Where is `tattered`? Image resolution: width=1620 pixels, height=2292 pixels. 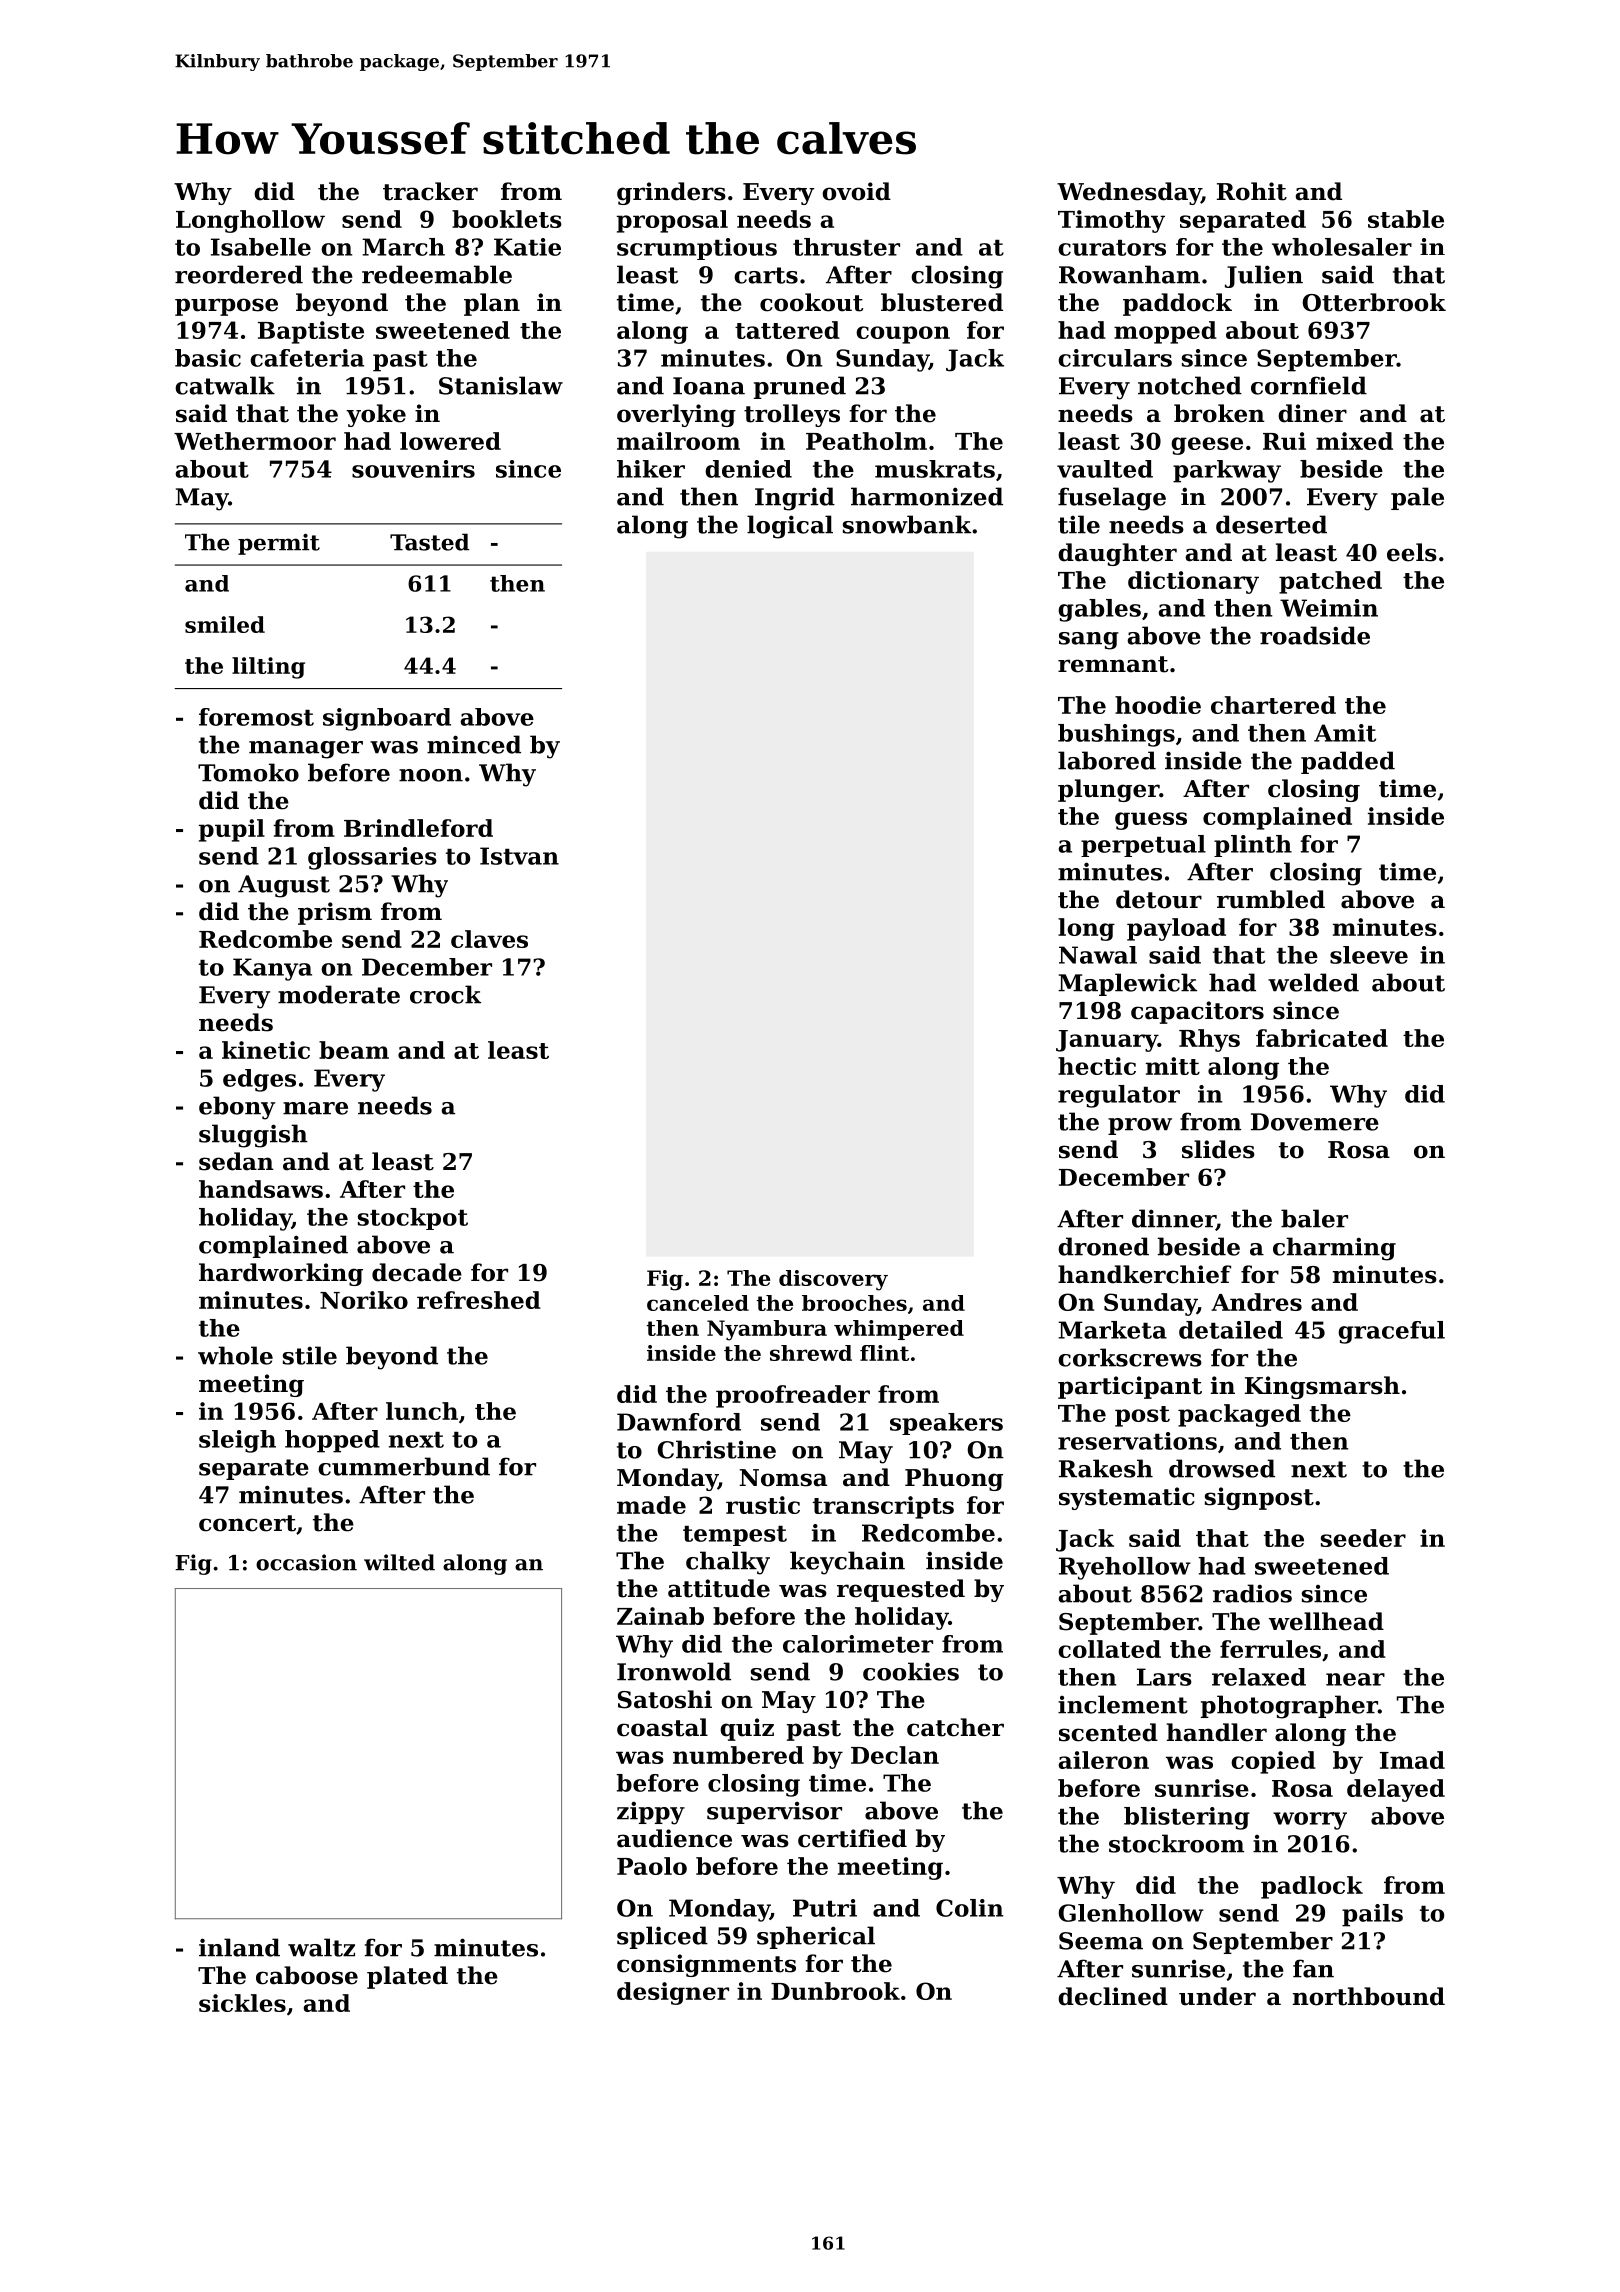
tattered is located at coordinates (787, 330).
